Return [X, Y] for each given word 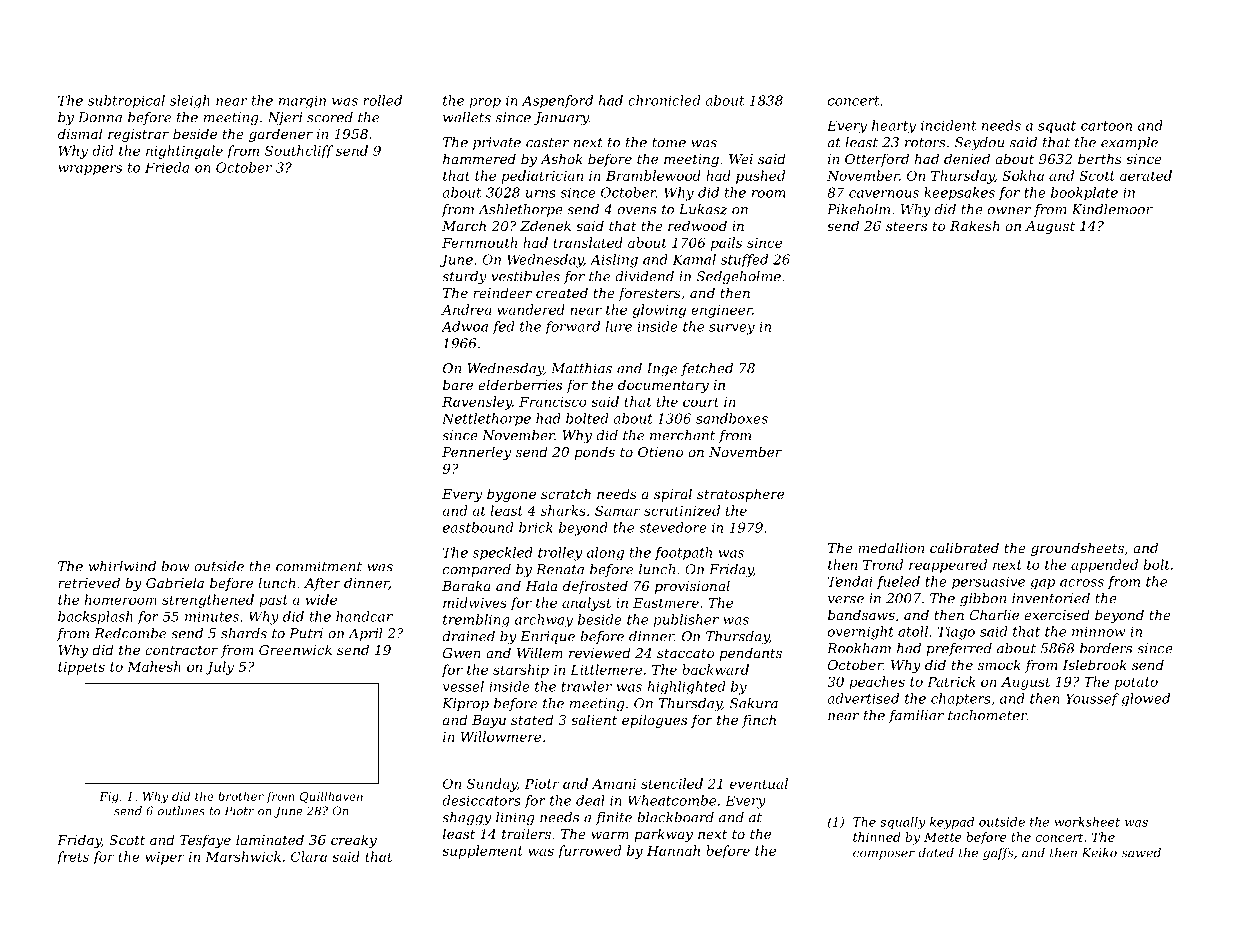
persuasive [988, 583]
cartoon [1106, 126]
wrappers [90, 170]
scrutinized [682, 510]
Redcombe [130, 633]
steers [906, 226]
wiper [165, 858]
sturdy [464, 278]
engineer [721, 311]
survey [732, 329]
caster [547, 143]
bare [458, 384]
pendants [750, 654]
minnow [1098, 632]
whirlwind [122, 566]
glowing [659, 311]
